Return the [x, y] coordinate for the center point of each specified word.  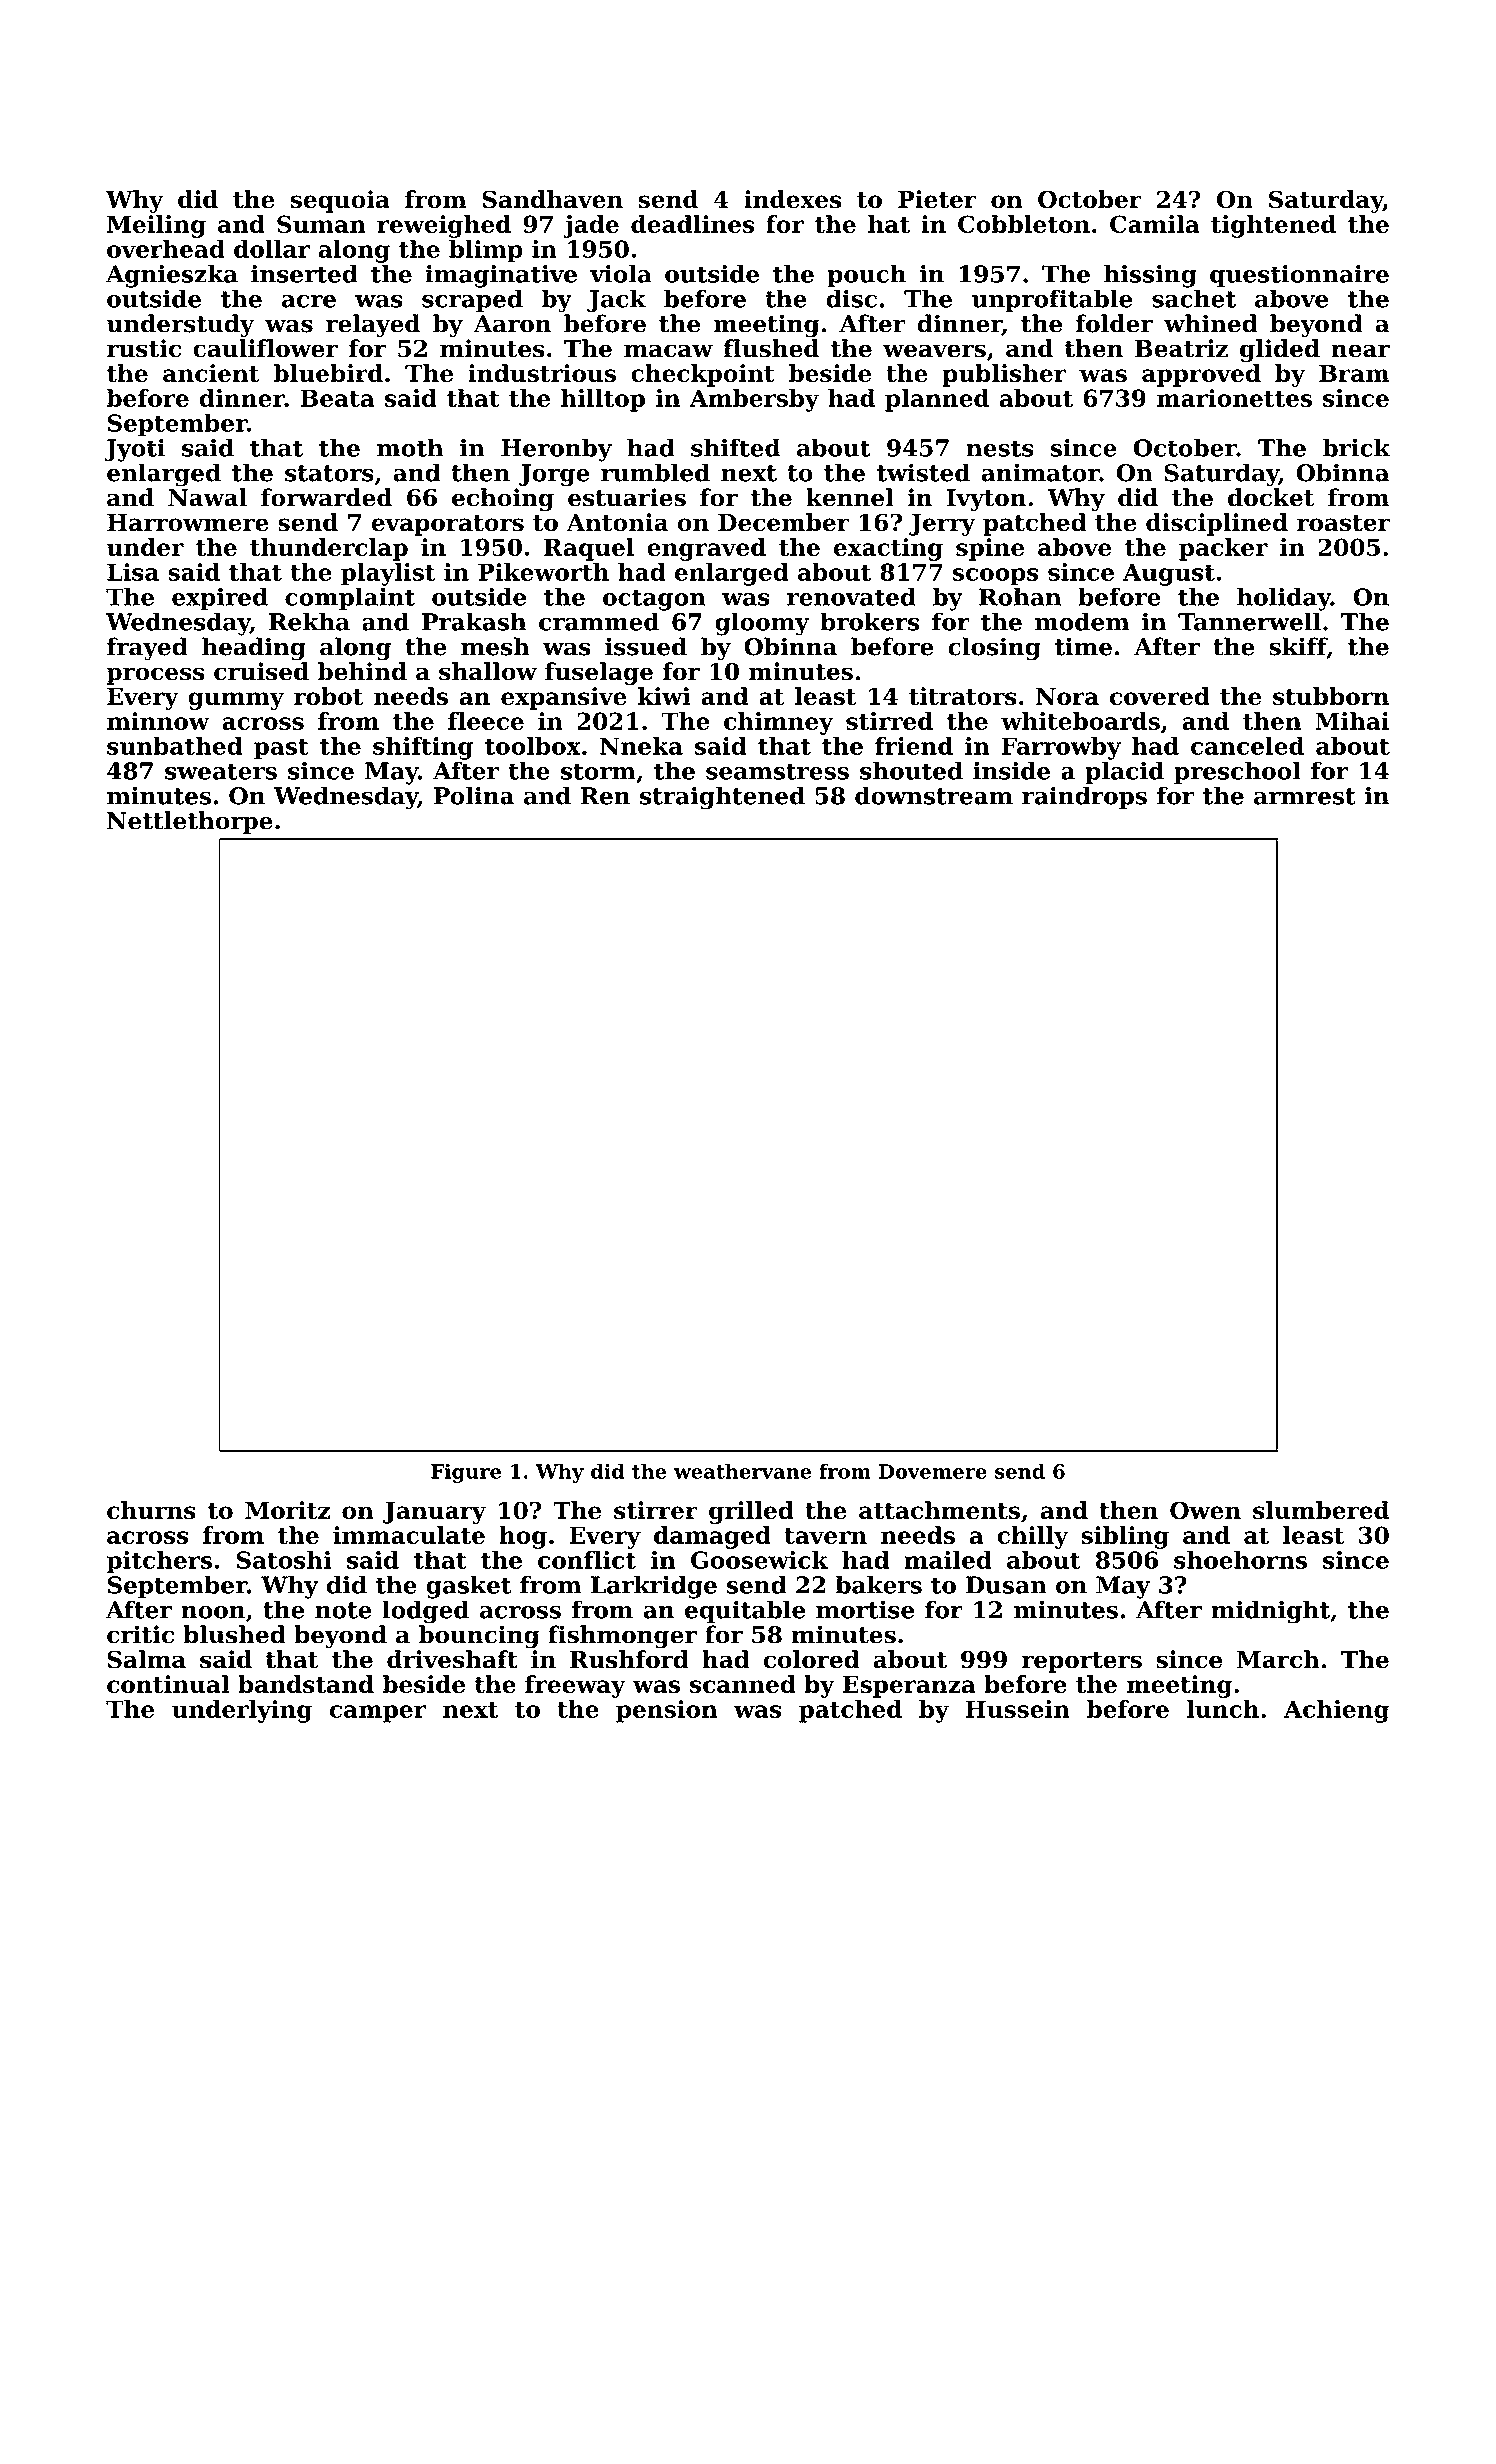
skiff [1298, 647]
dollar [272, 249]
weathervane [742, 1471]
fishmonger [622, 1637]
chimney [778, 723]
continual [168, 1684]
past [281, 749]
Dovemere [933, 1471]
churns [151, 1510]
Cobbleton [1024, 224]
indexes [792, 199]
